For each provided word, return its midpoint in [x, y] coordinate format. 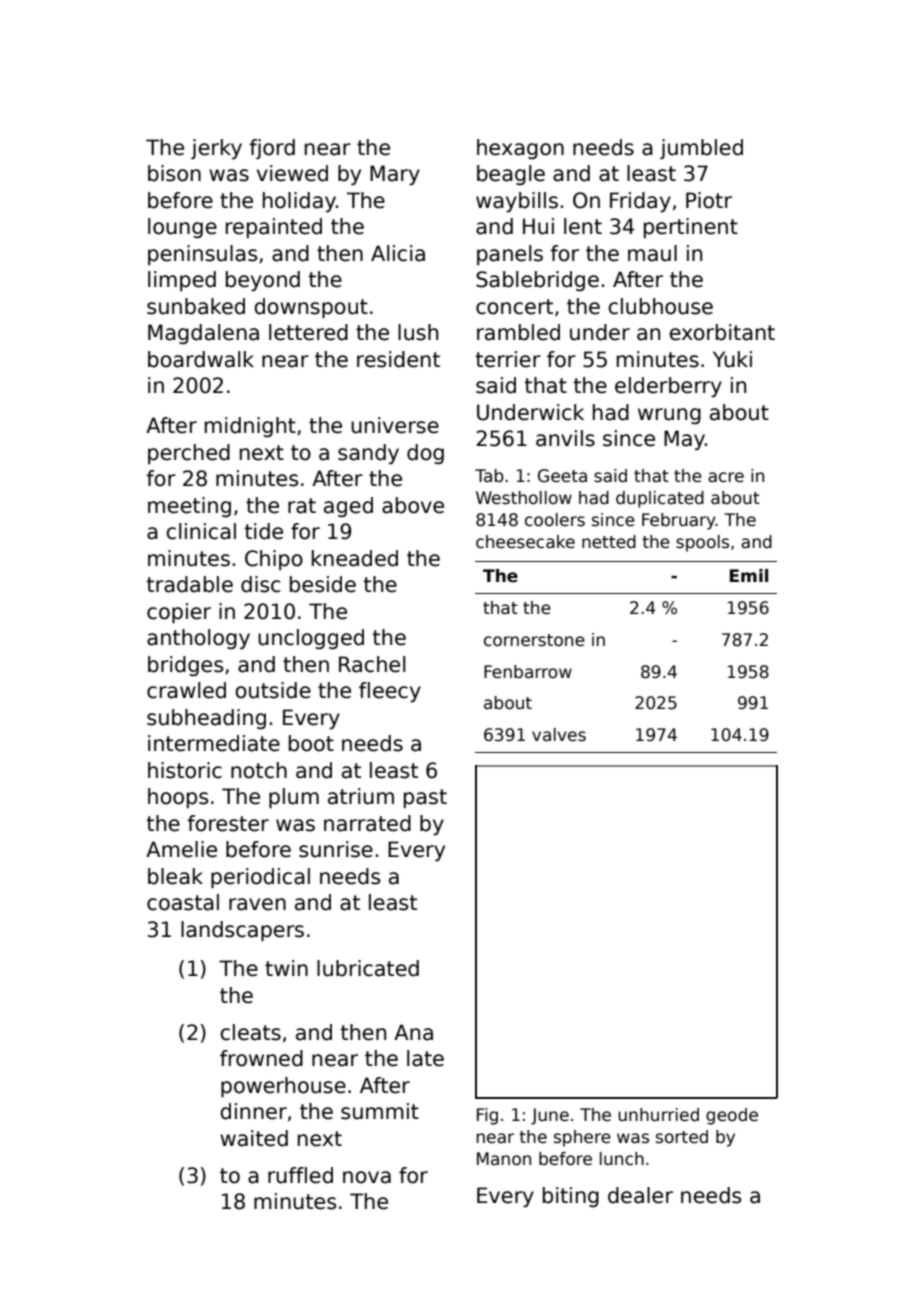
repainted [274, 228]
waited [254, 1138]
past [425, 798]
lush [418, 332]
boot [311, 743]
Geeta [562, 476]
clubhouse [660, 306]
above [413, 505]
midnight [250, 427]
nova [367, 1177]
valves [559, 735]
